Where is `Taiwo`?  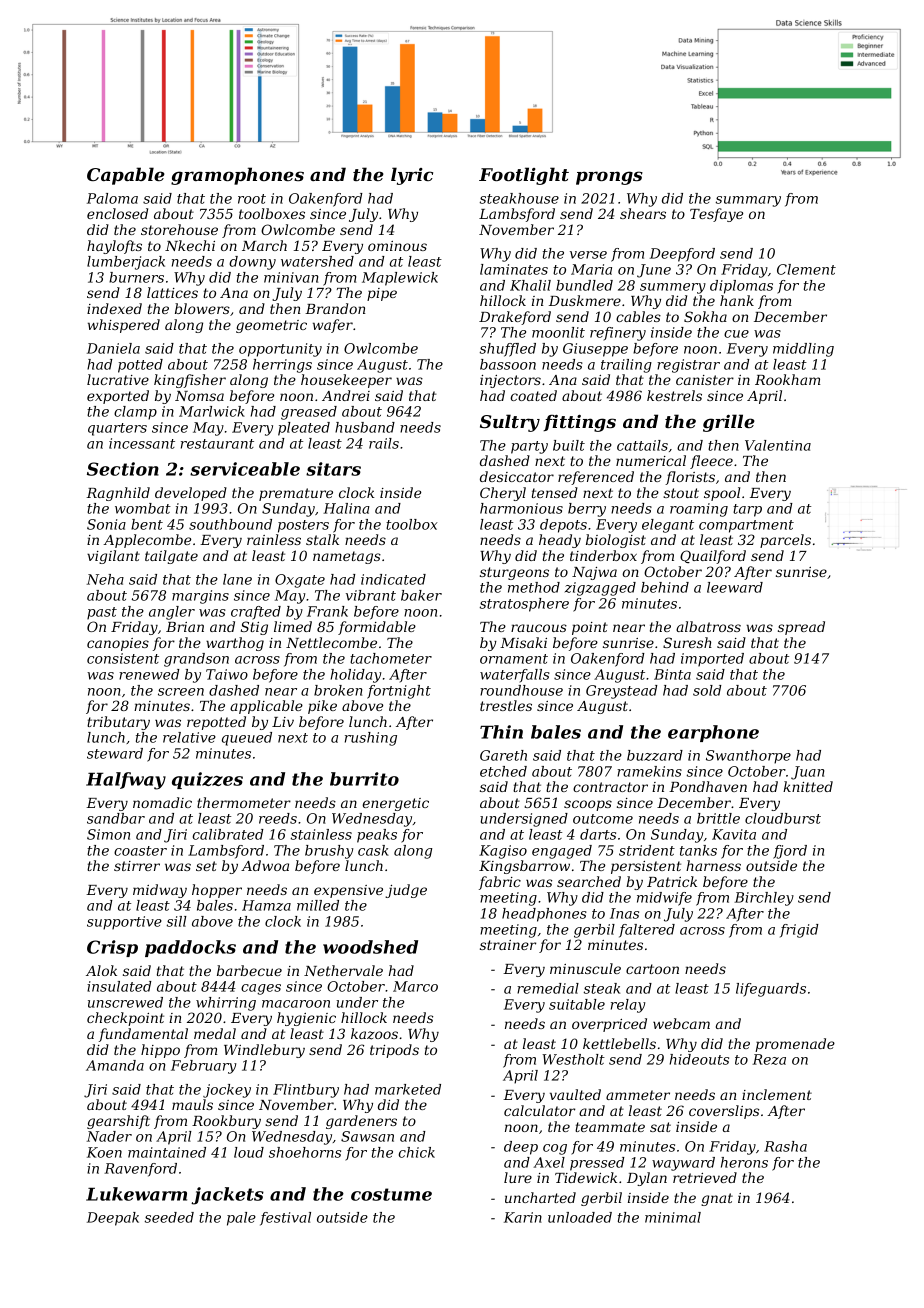 Taiwo is located at coordinates (227, 674).
